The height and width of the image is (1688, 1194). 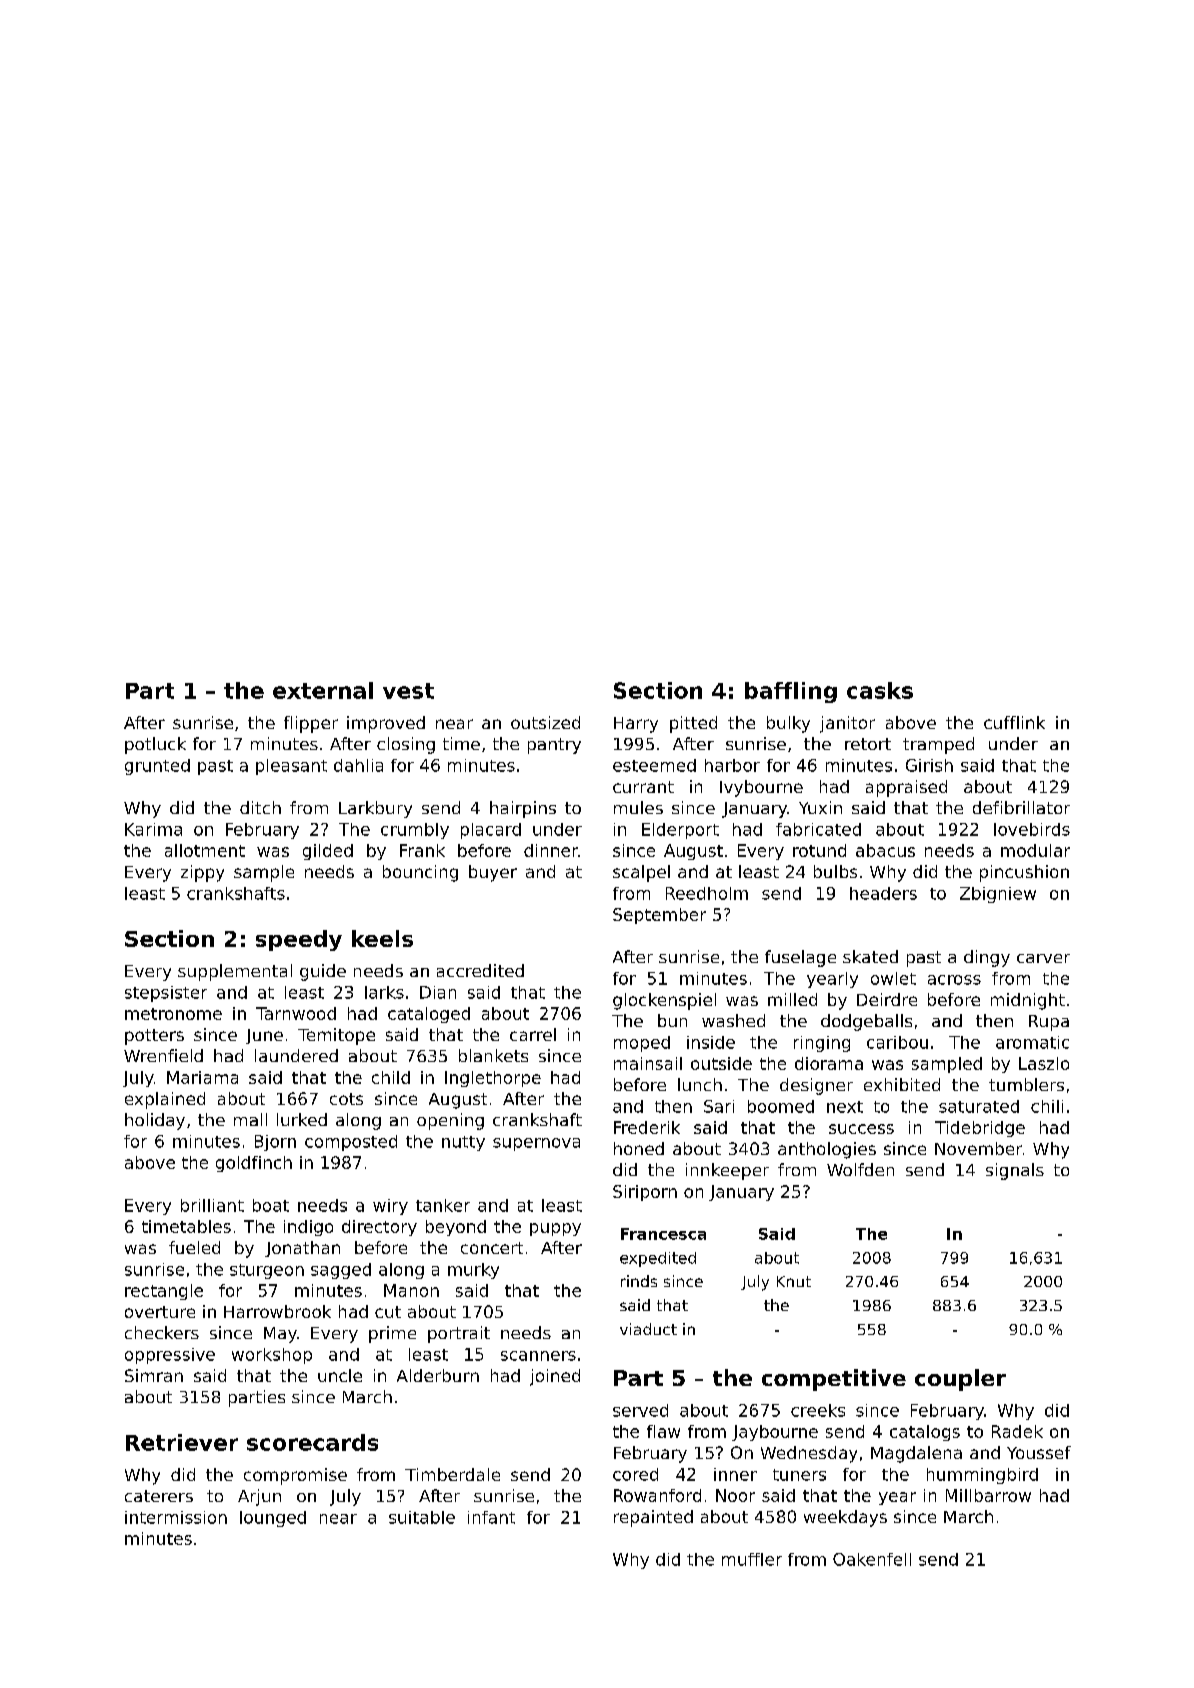 I want to click on exhibited, so click(x=902, y=1084).
